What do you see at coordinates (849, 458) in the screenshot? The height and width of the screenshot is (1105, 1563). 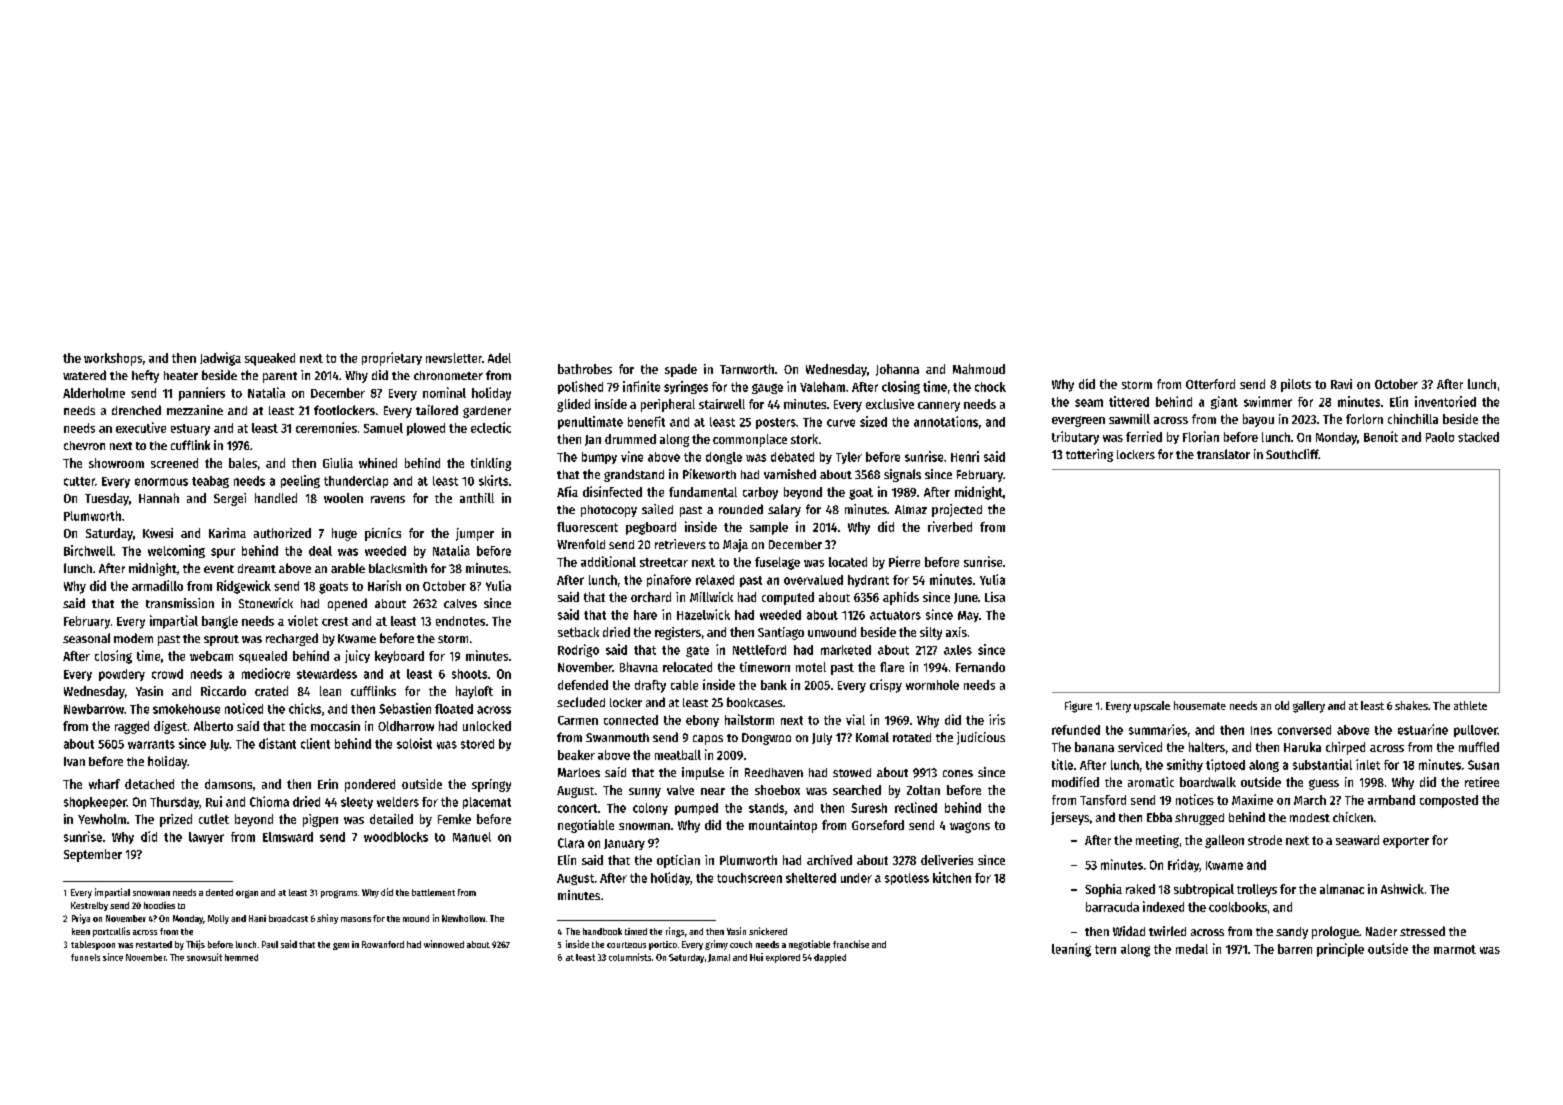 I see `Tyler` at bounding box center [849, 458].
